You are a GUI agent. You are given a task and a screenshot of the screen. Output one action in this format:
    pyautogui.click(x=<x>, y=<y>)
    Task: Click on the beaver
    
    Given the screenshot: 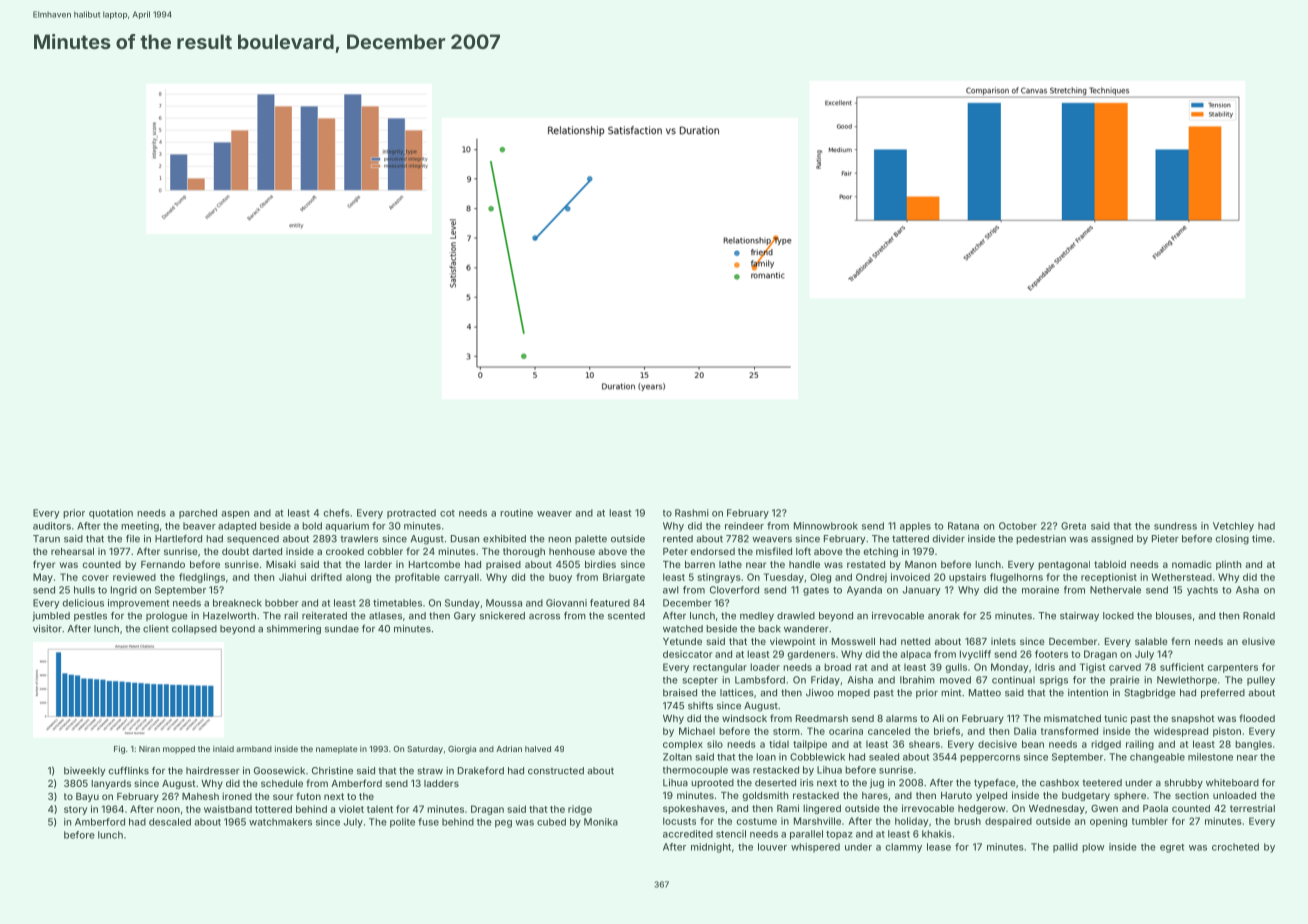 What is the action you would take?
    pyautogui.click(x=199, y=526)
